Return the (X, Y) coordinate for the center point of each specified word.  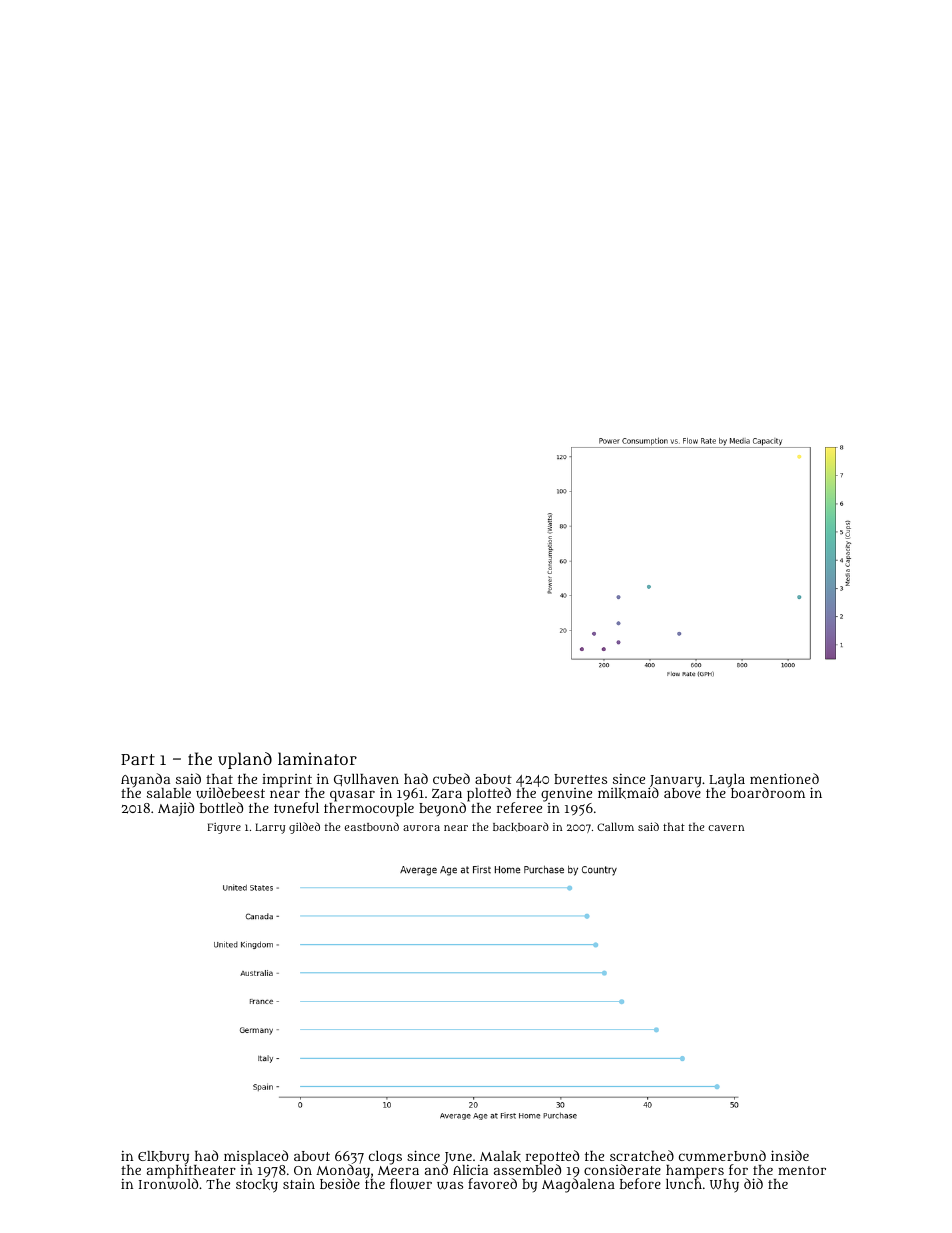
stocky (257, 1186)
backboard (521, 827)
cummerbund (722, 1155)
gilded (304, 828)
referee (519, 807)
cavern (726, 828)
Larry (270, 828)
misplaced (256, 1157)
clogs (385, 1158)
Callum (615, 826)
